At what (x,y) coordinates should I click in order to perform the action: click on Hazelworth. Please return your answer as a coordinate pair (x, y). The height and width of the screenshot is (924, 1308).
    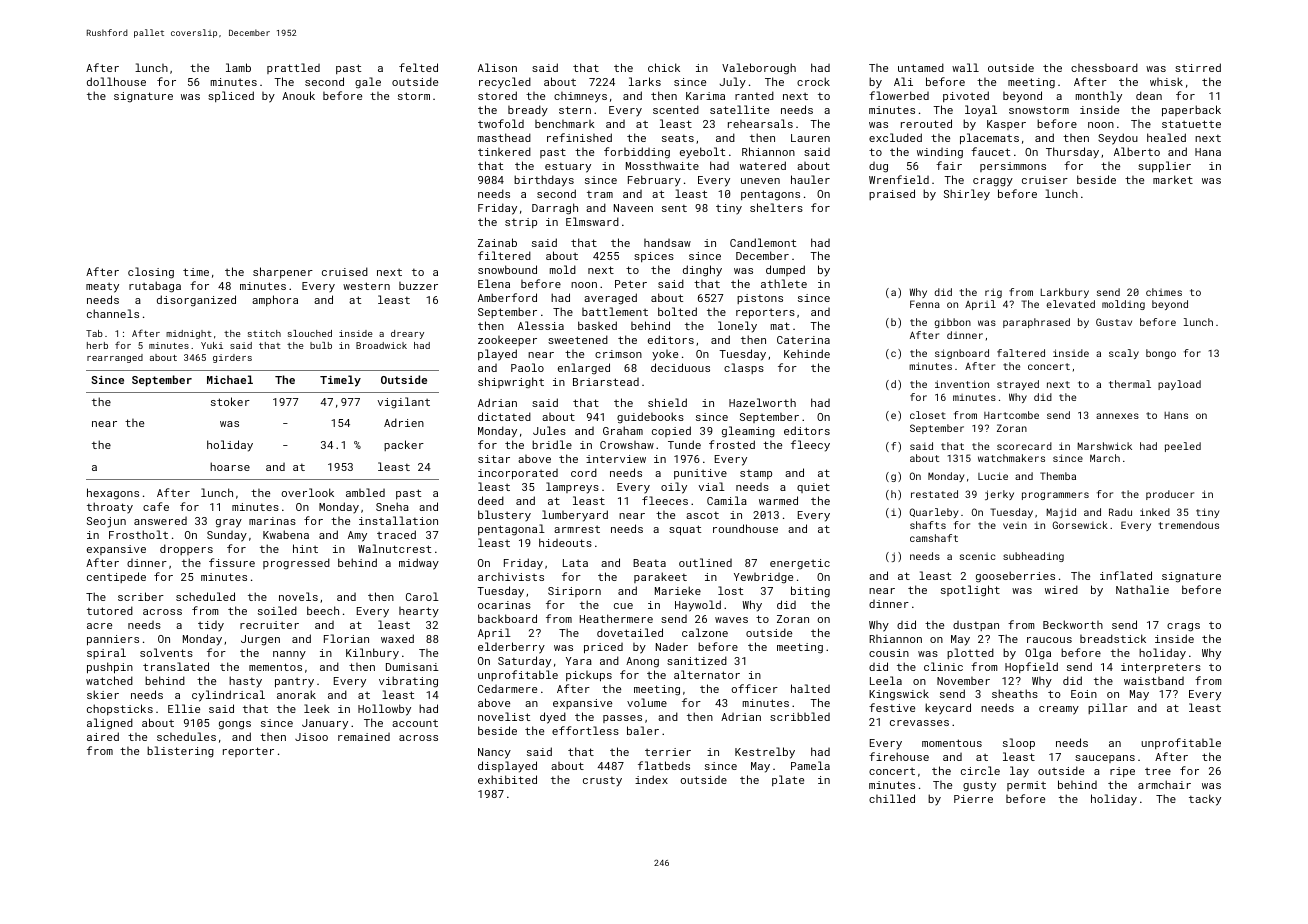
    Looking at the image, I should click on (762, 402).
